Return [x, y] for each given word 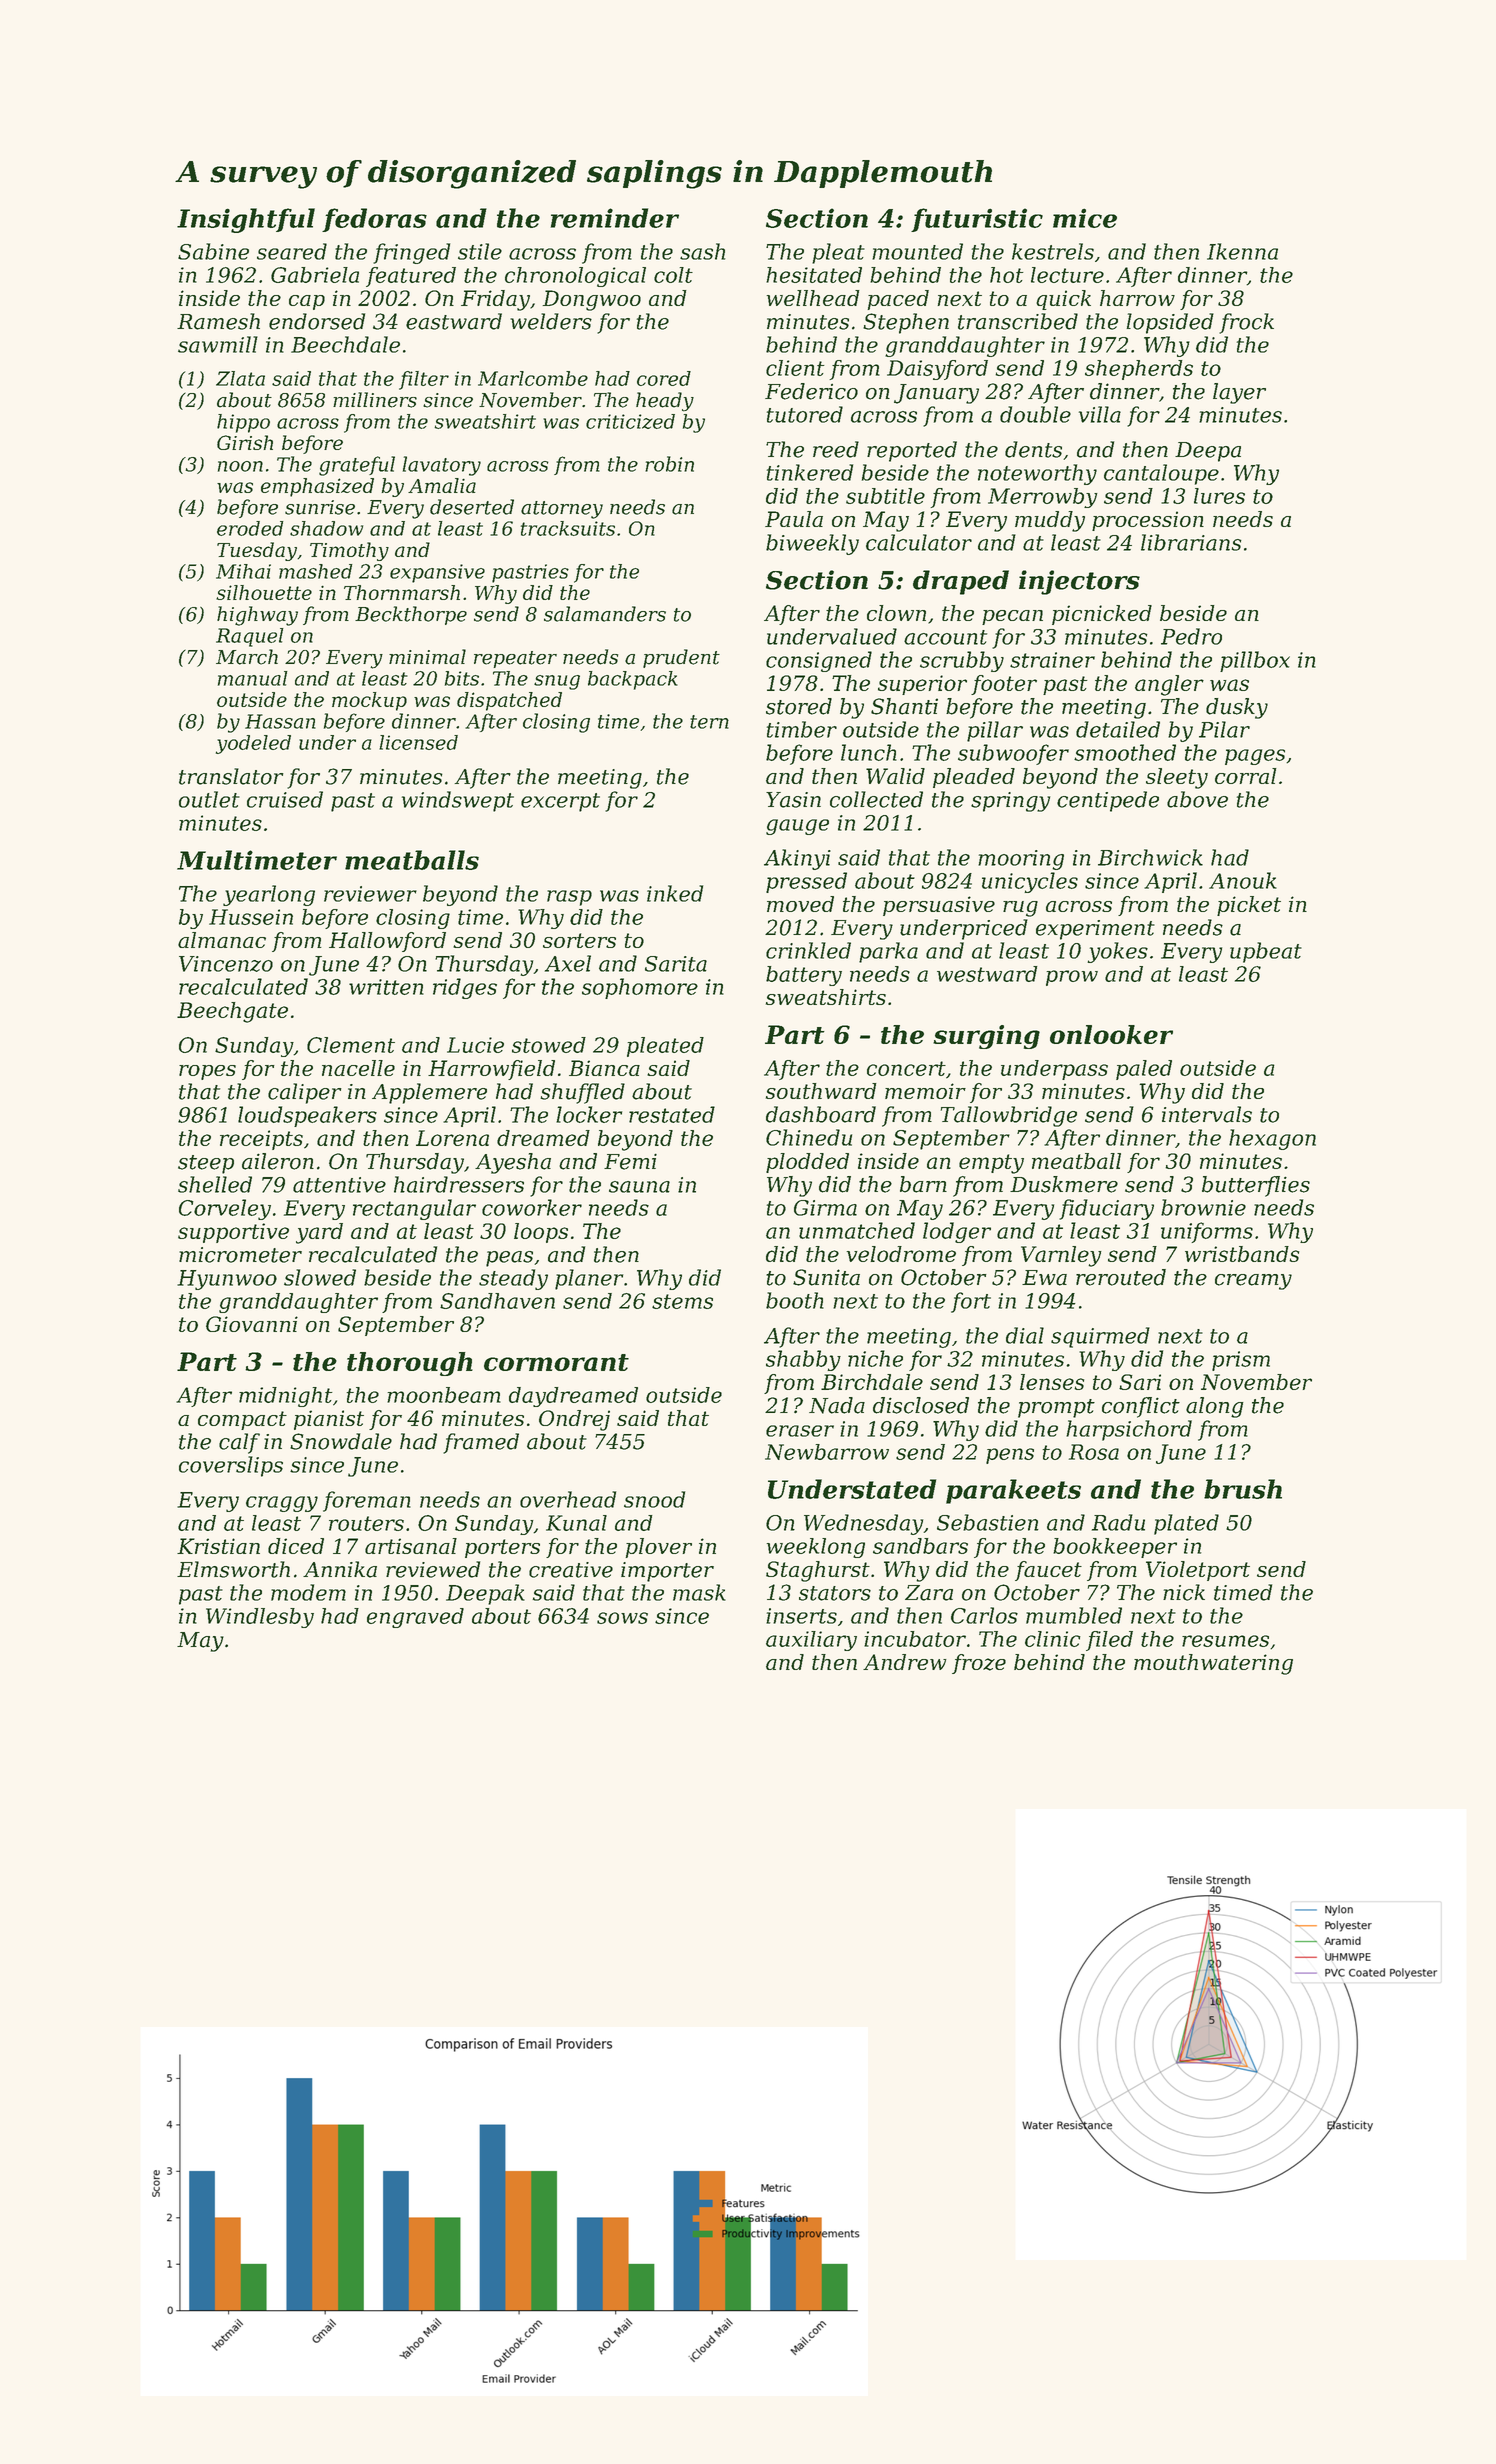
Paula [794, 519]
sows [622, 1618]
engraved [415, 1618]
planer [589, 1279]
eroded [250, 528]
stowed [549, 1045]
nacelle [358, 1068]
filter [424, 380]
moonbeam [444, 1395]
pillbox [1255, 661]
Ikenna [1242, 251]
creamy [1253, 1282]
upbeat [1266, 952]
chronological [575, 277]
